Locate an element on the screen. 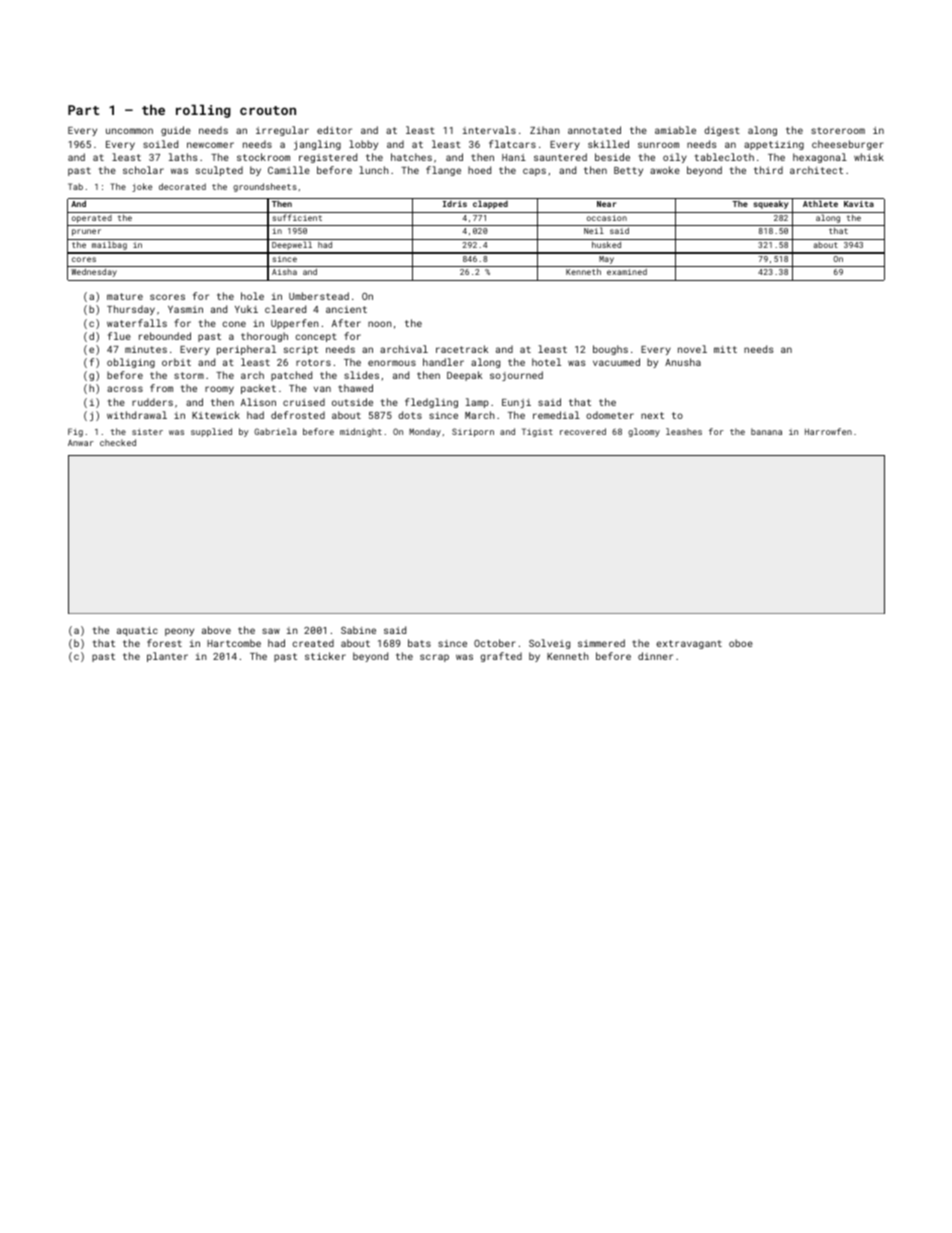 This screenshot has height=1233, width=952. Hani is located at coordinates (514, 157).
